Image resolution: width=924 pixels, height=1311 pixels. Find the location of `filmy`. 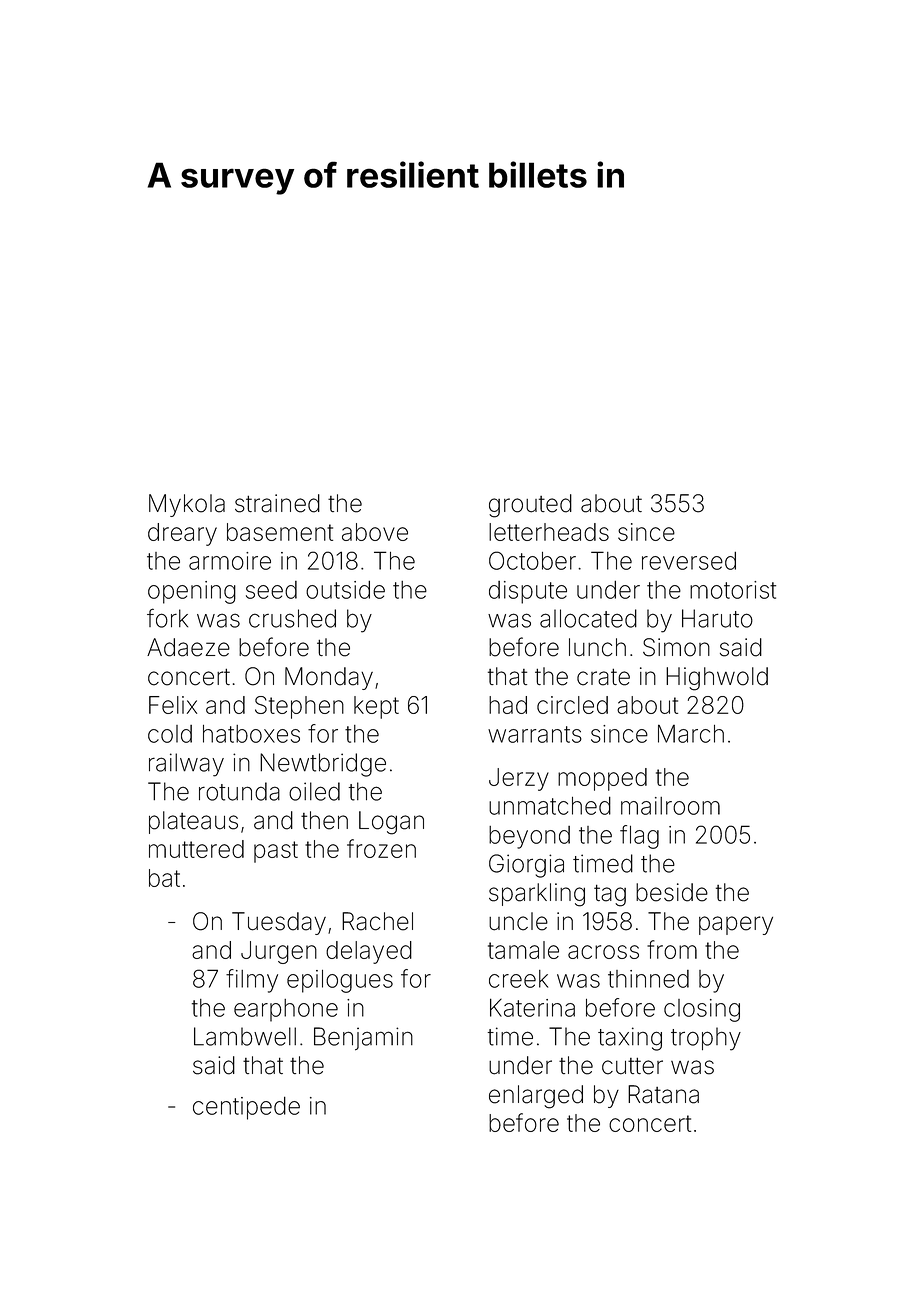

filmy is located at coordinates (252, 981).
